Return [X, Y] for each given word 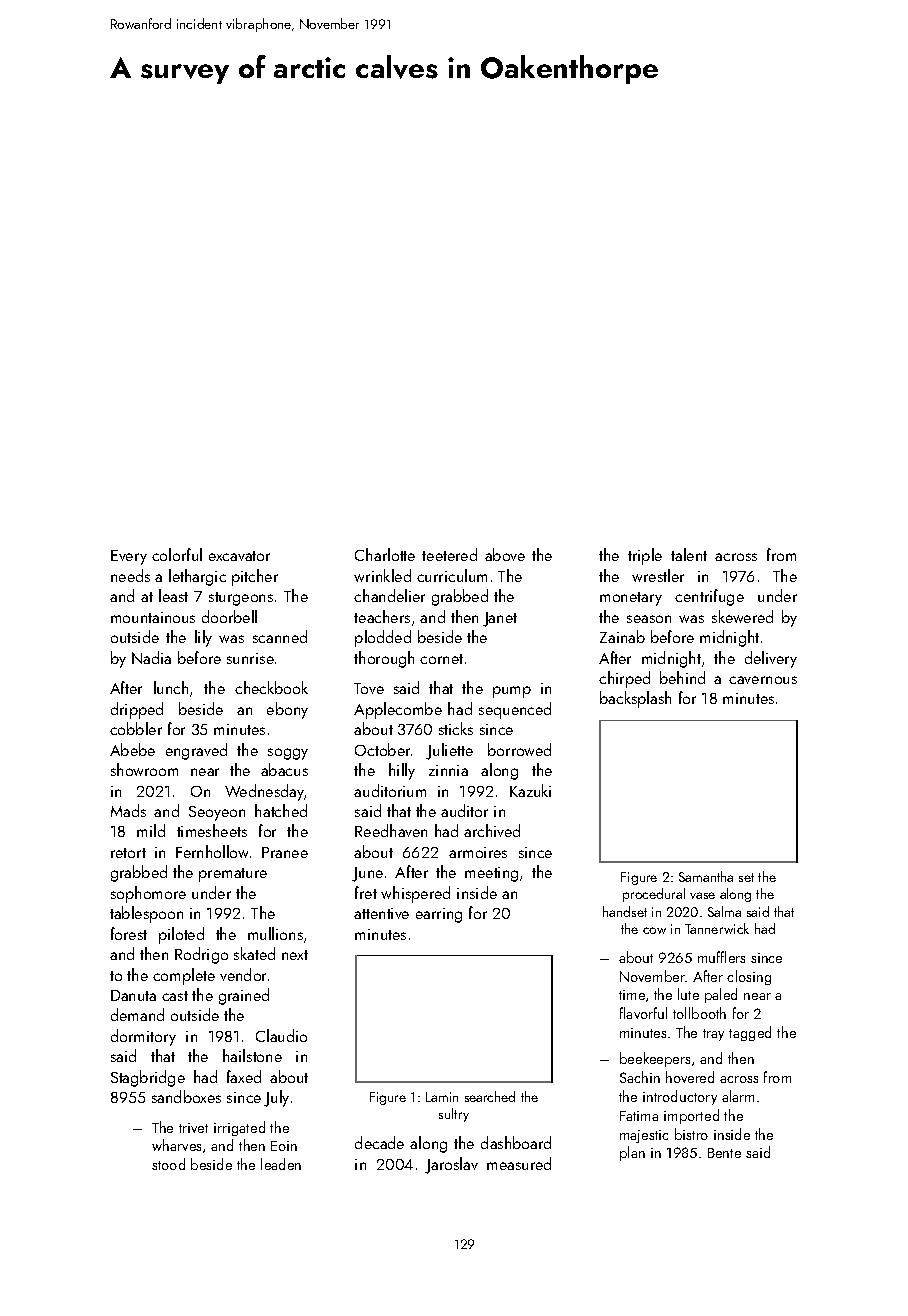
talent [689, 554]
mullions [275, 933]
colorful [177, 554]
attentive [381, 913]
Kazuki [530, 790]
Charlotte [385, 554]
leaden [281, 1164]
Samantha [706, 876]
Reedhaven [391, 830]
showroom [144, 769]
